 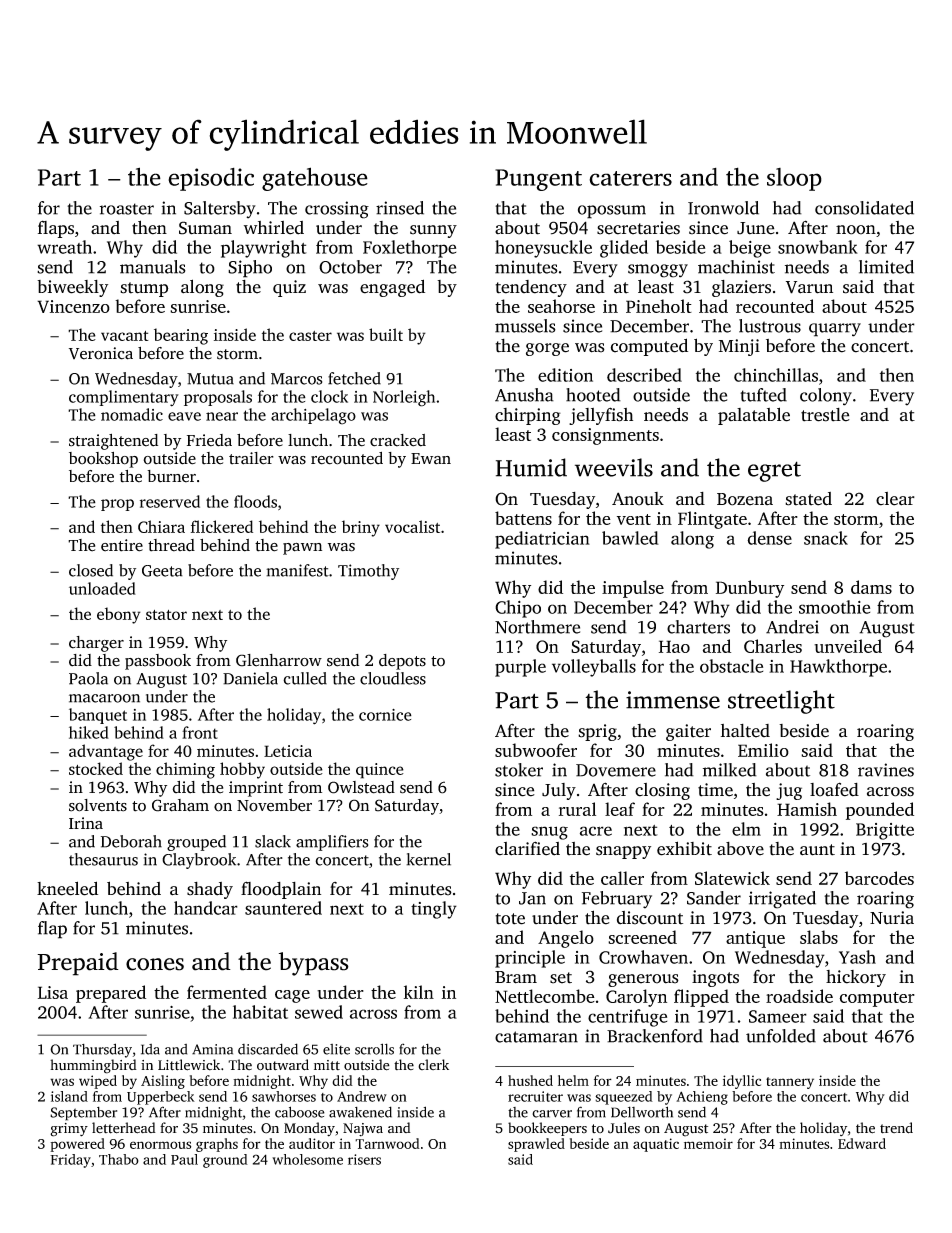 I want to click on ground, so click(x=225, y=1161).
